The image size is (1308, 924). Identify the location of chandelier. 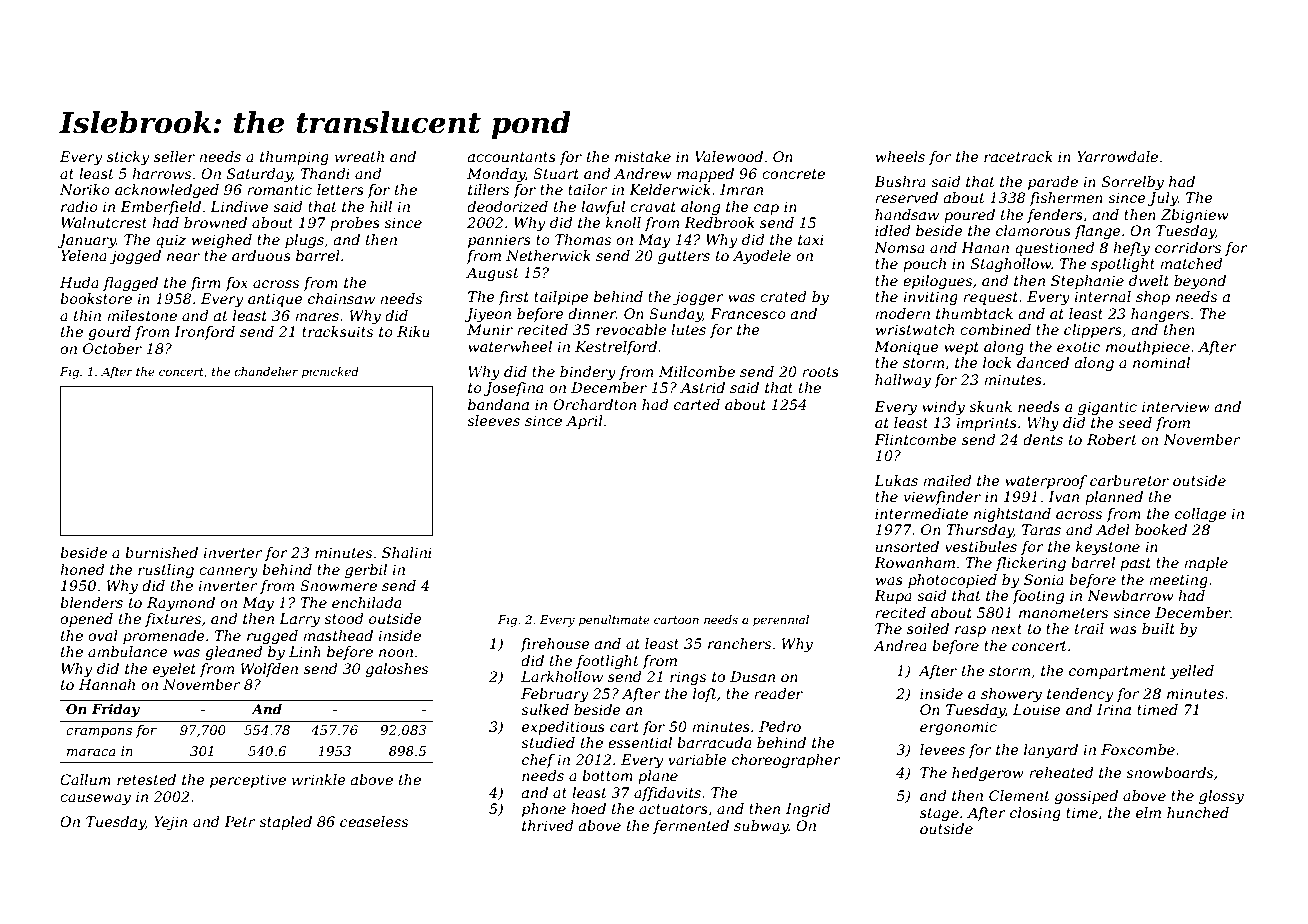
(266, 371).
